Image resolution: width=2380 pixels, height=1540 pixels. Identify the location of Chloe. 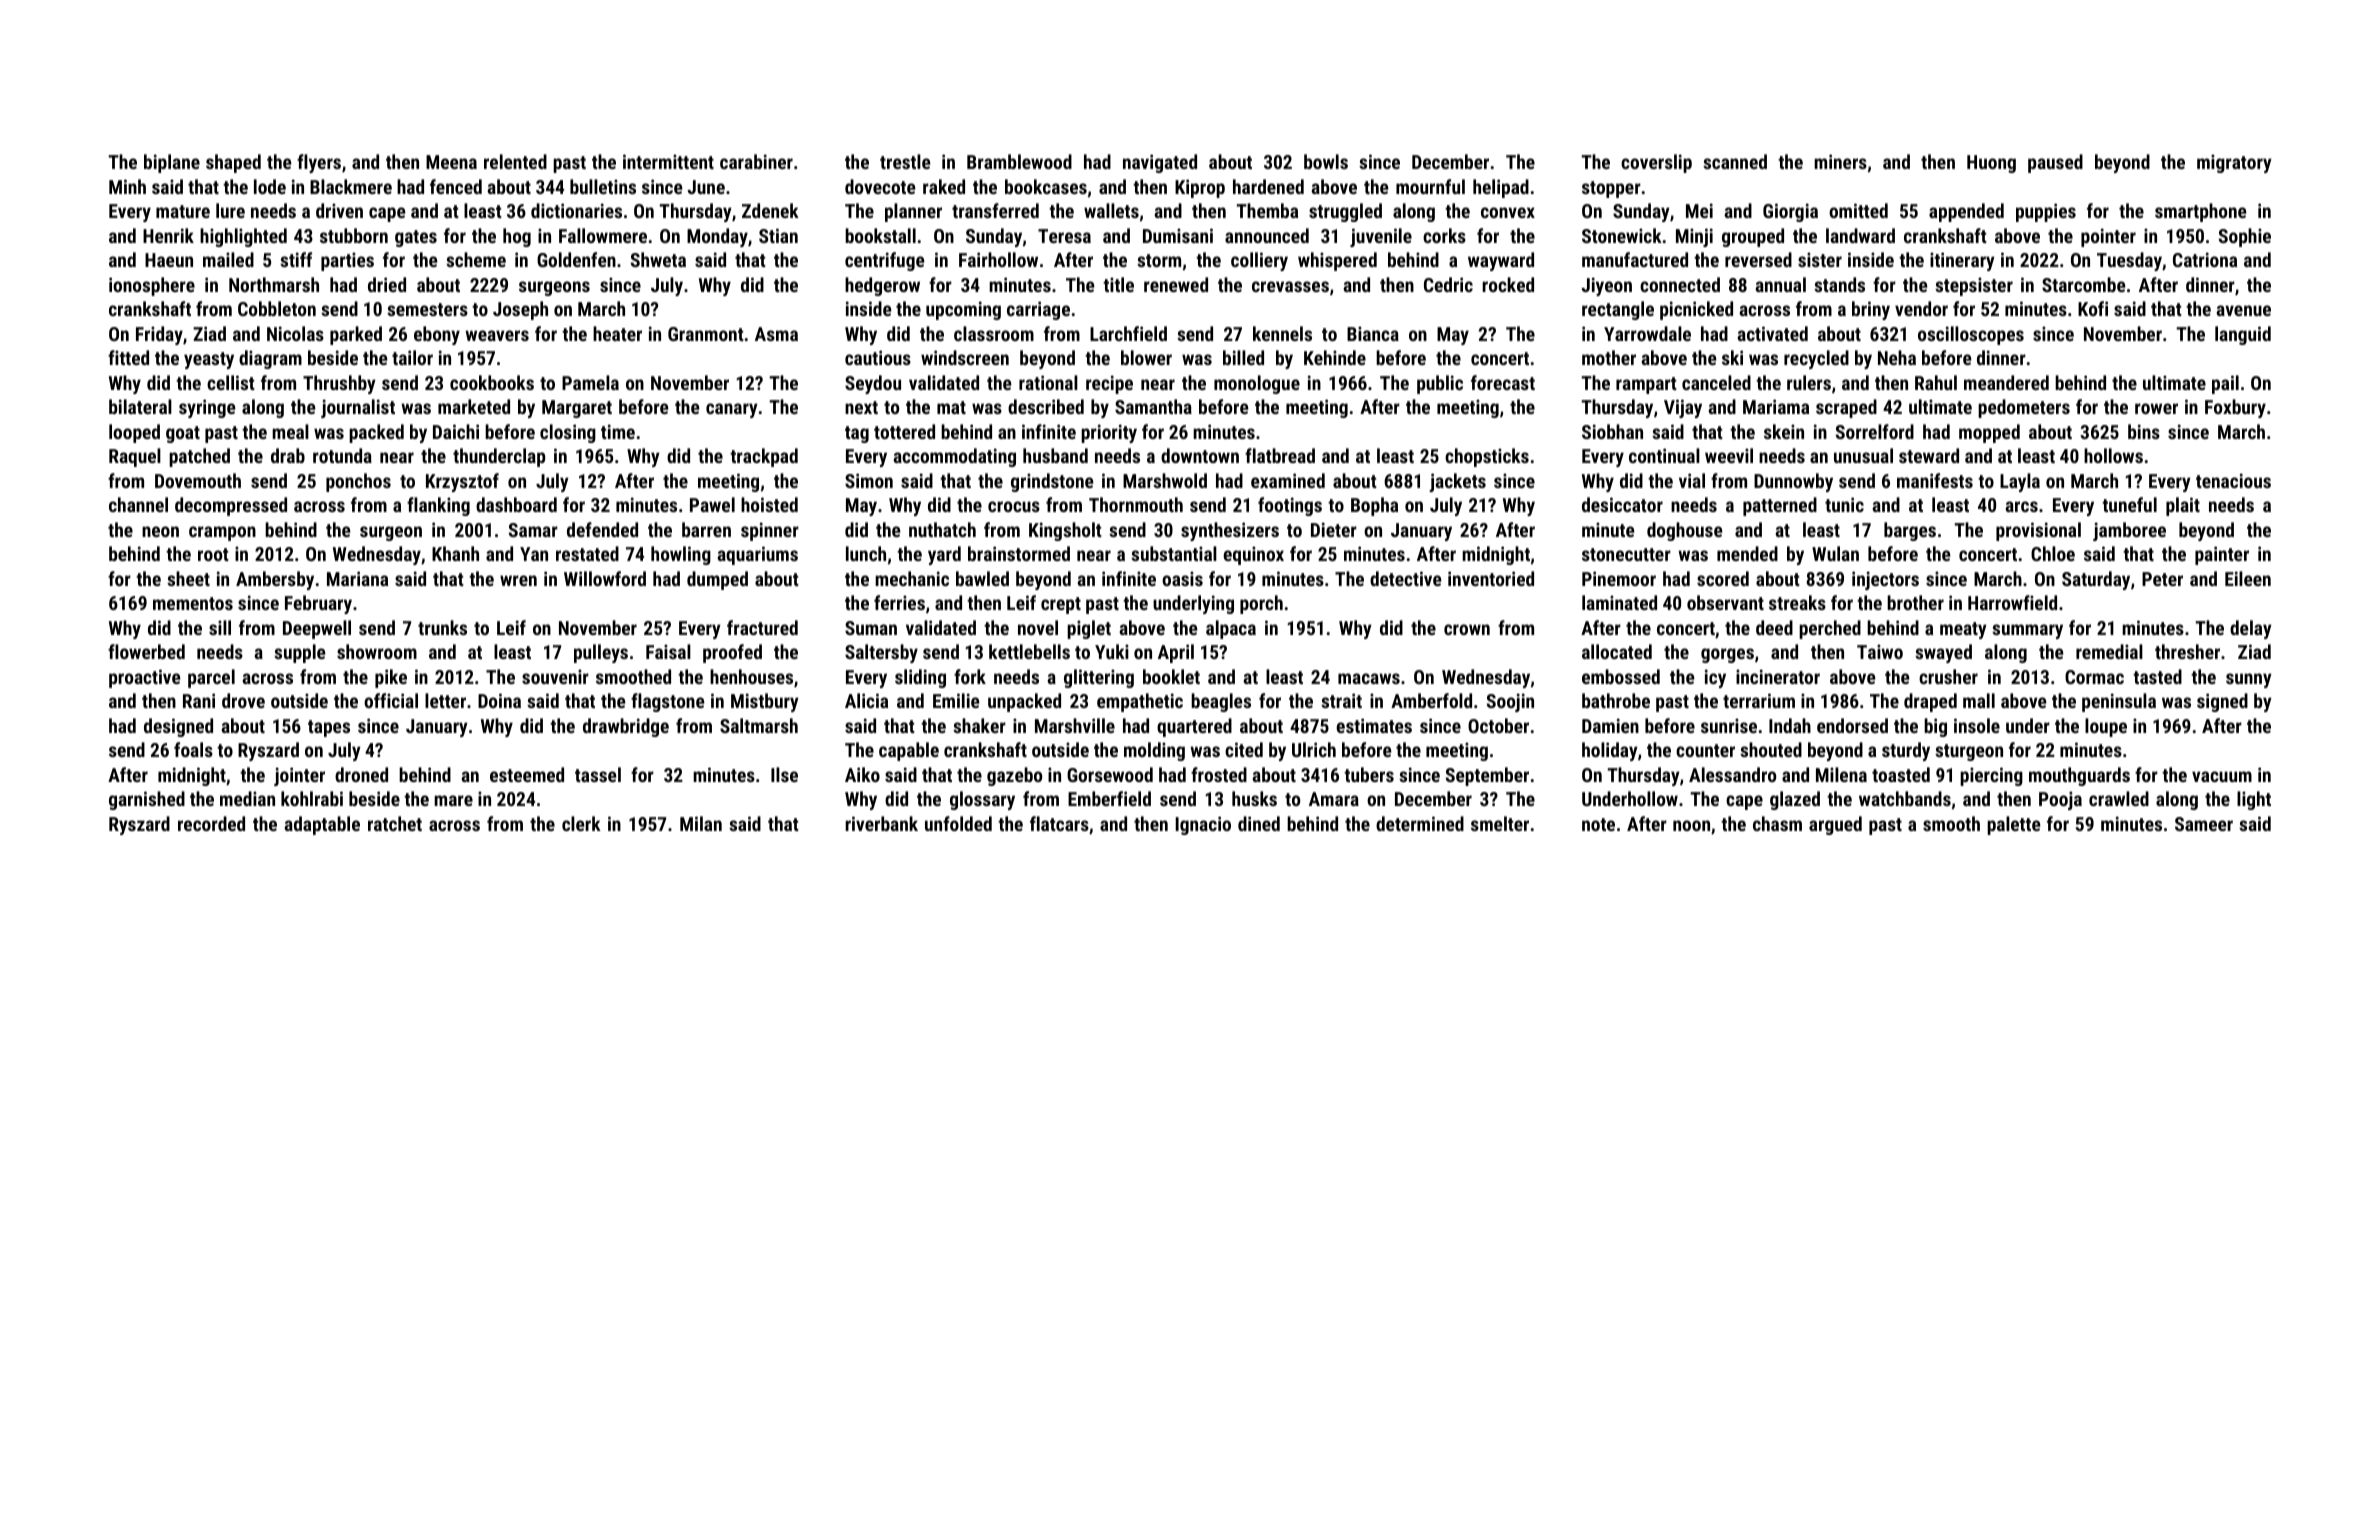
(2053, 553).
